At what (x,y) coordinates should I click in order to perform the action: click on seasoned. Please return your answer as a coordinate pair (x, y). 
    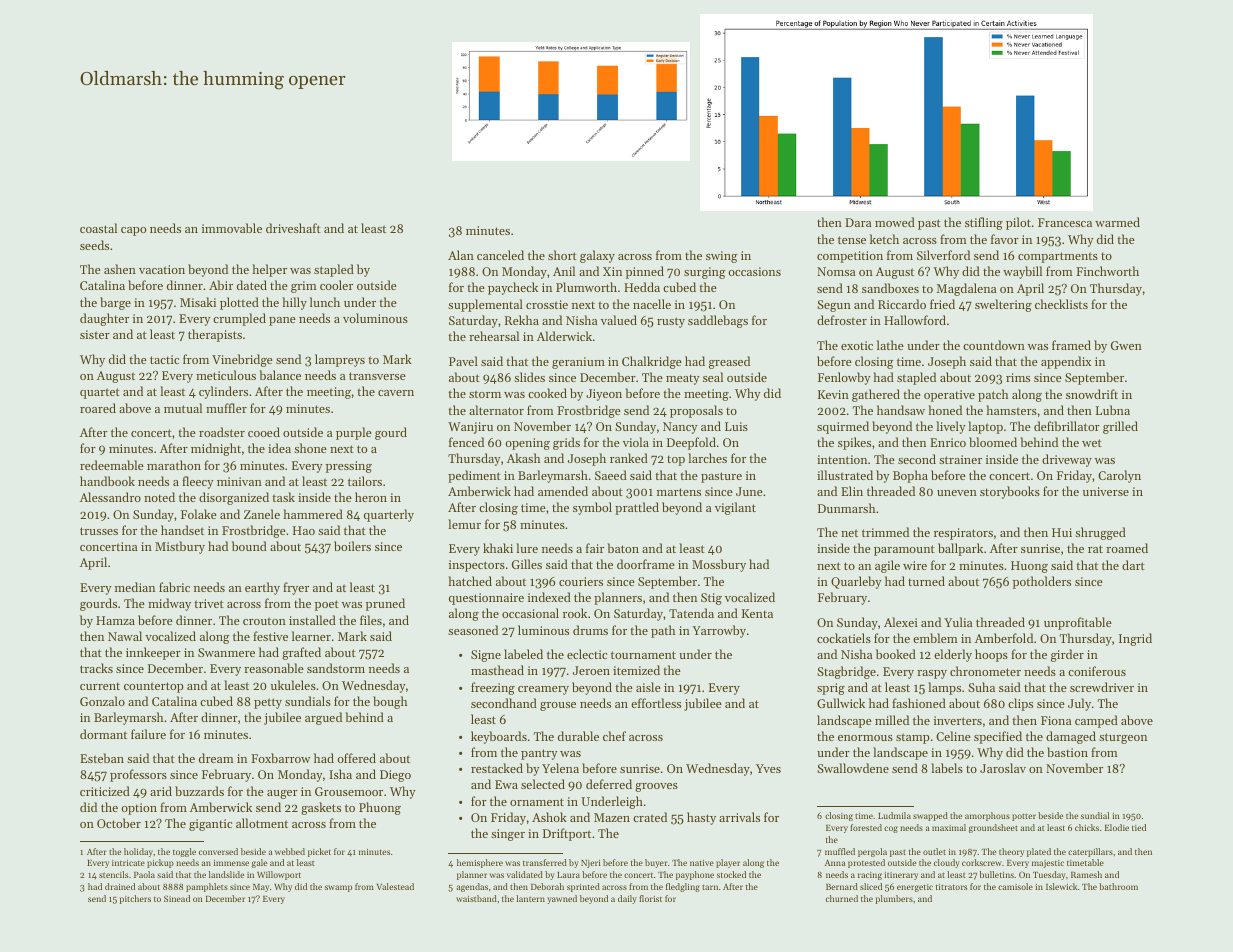
    Looking at the image, I should click on (473, 630).
